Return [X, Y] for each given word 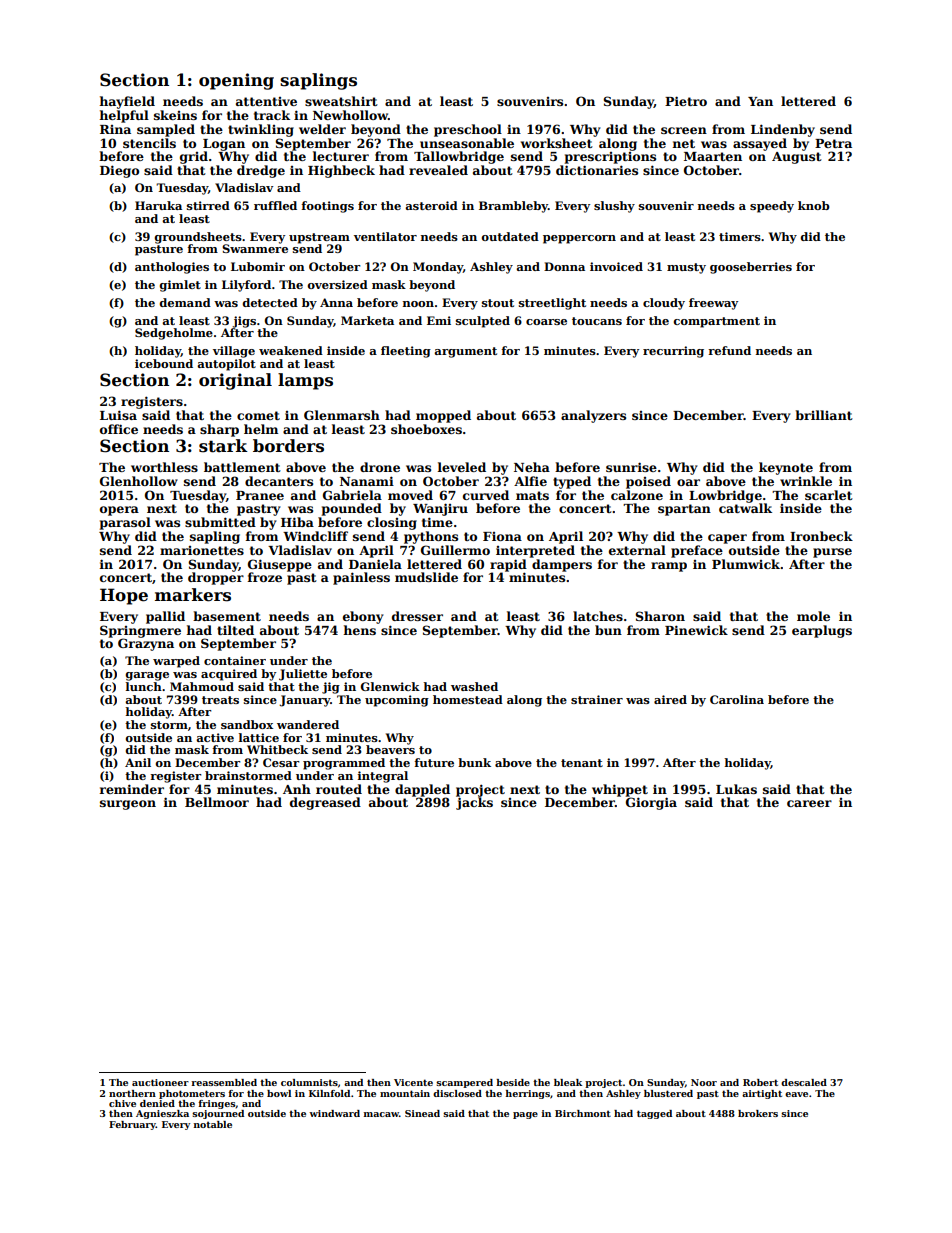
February [132, 1125]
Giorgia [651, 803]
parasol [125, 523]
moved [410, 495]
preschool [468, 130]
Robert [760, 1082]
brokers [758, 1113]
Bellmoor [217, 802]
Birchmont [583, 1113]
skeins [175, 115]
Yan [760, 101]
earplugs [822, 631]
